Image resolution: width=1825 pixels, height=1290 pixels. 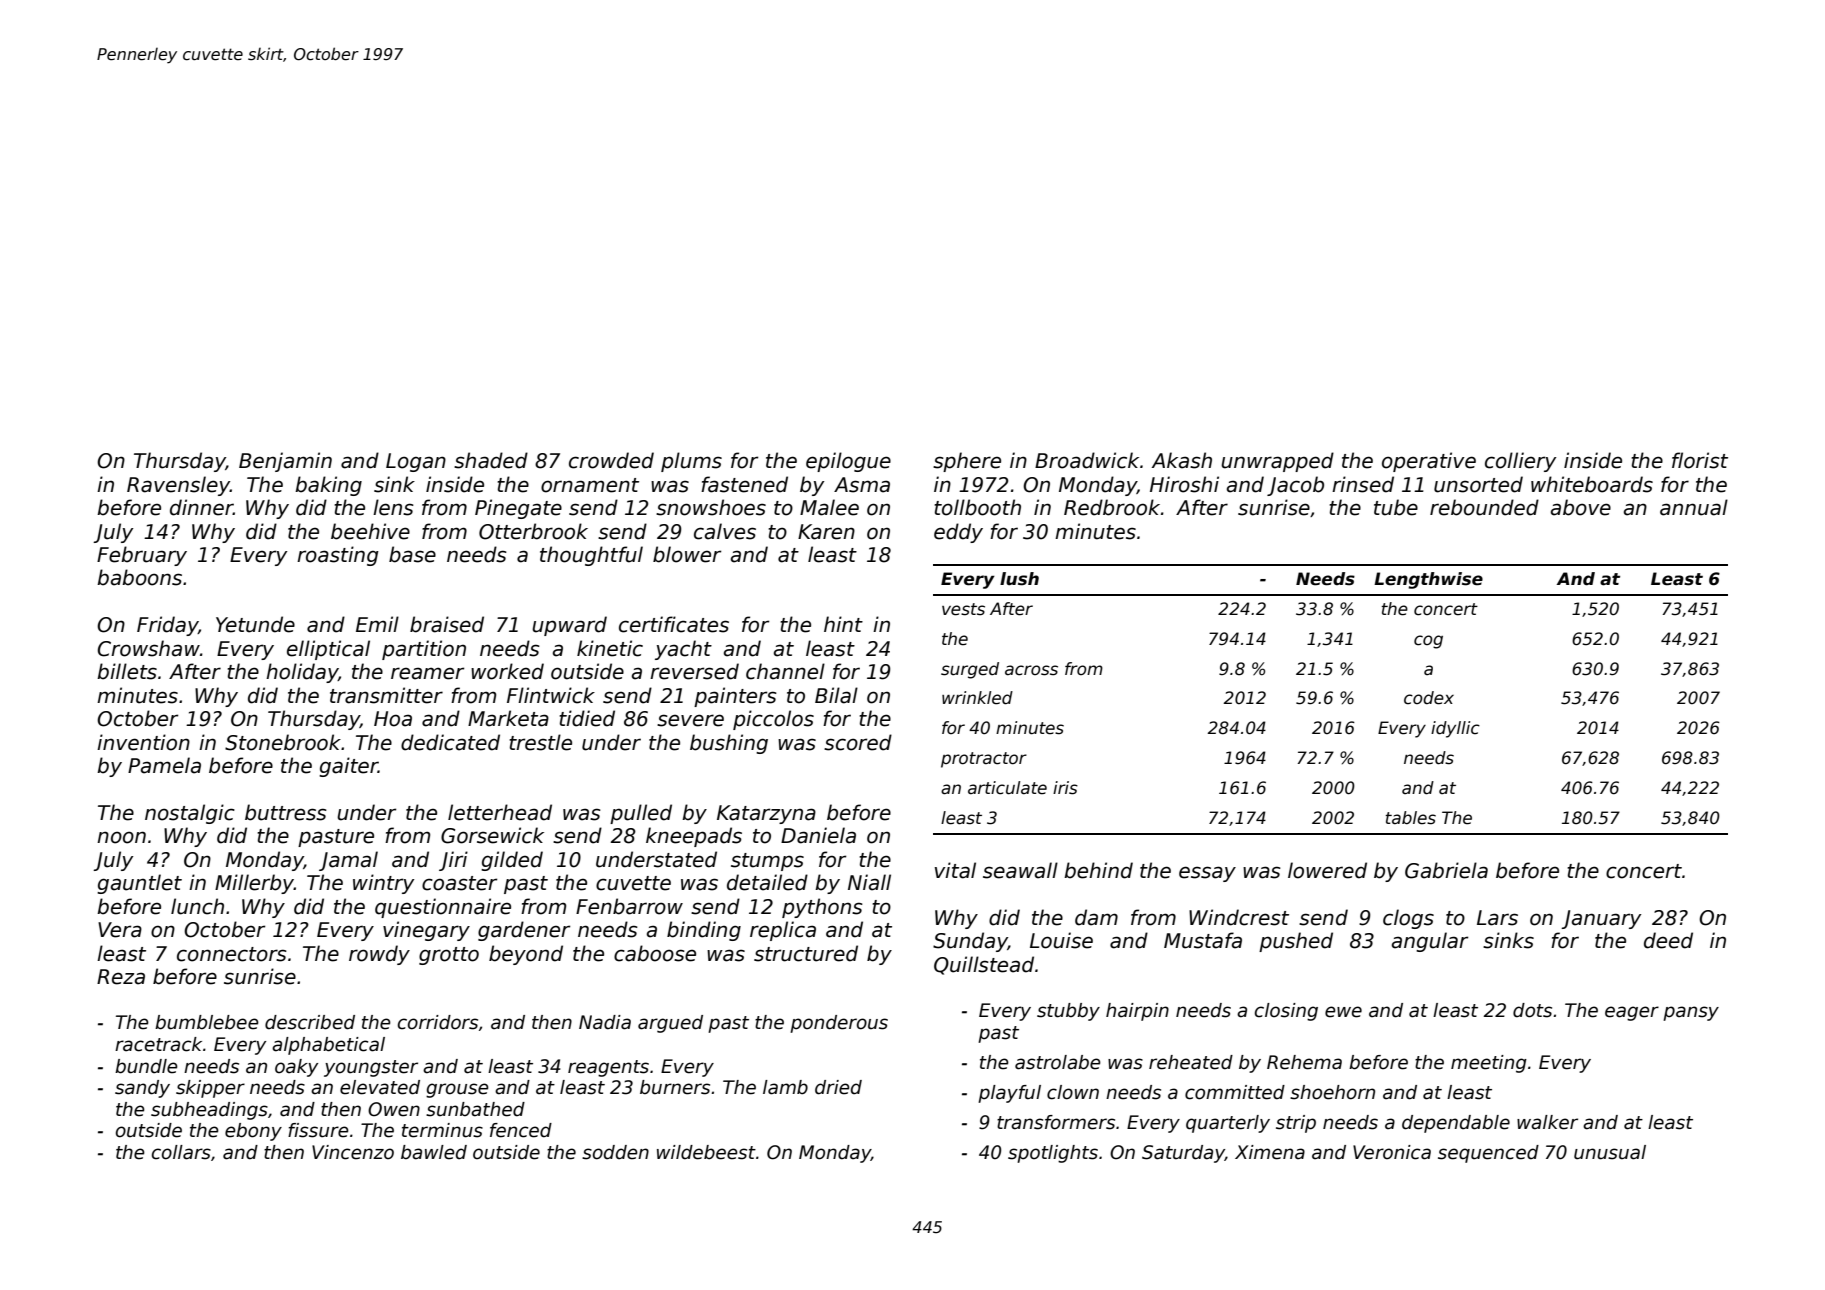 I want to click on vinegary, so click(x=426, y=931).
